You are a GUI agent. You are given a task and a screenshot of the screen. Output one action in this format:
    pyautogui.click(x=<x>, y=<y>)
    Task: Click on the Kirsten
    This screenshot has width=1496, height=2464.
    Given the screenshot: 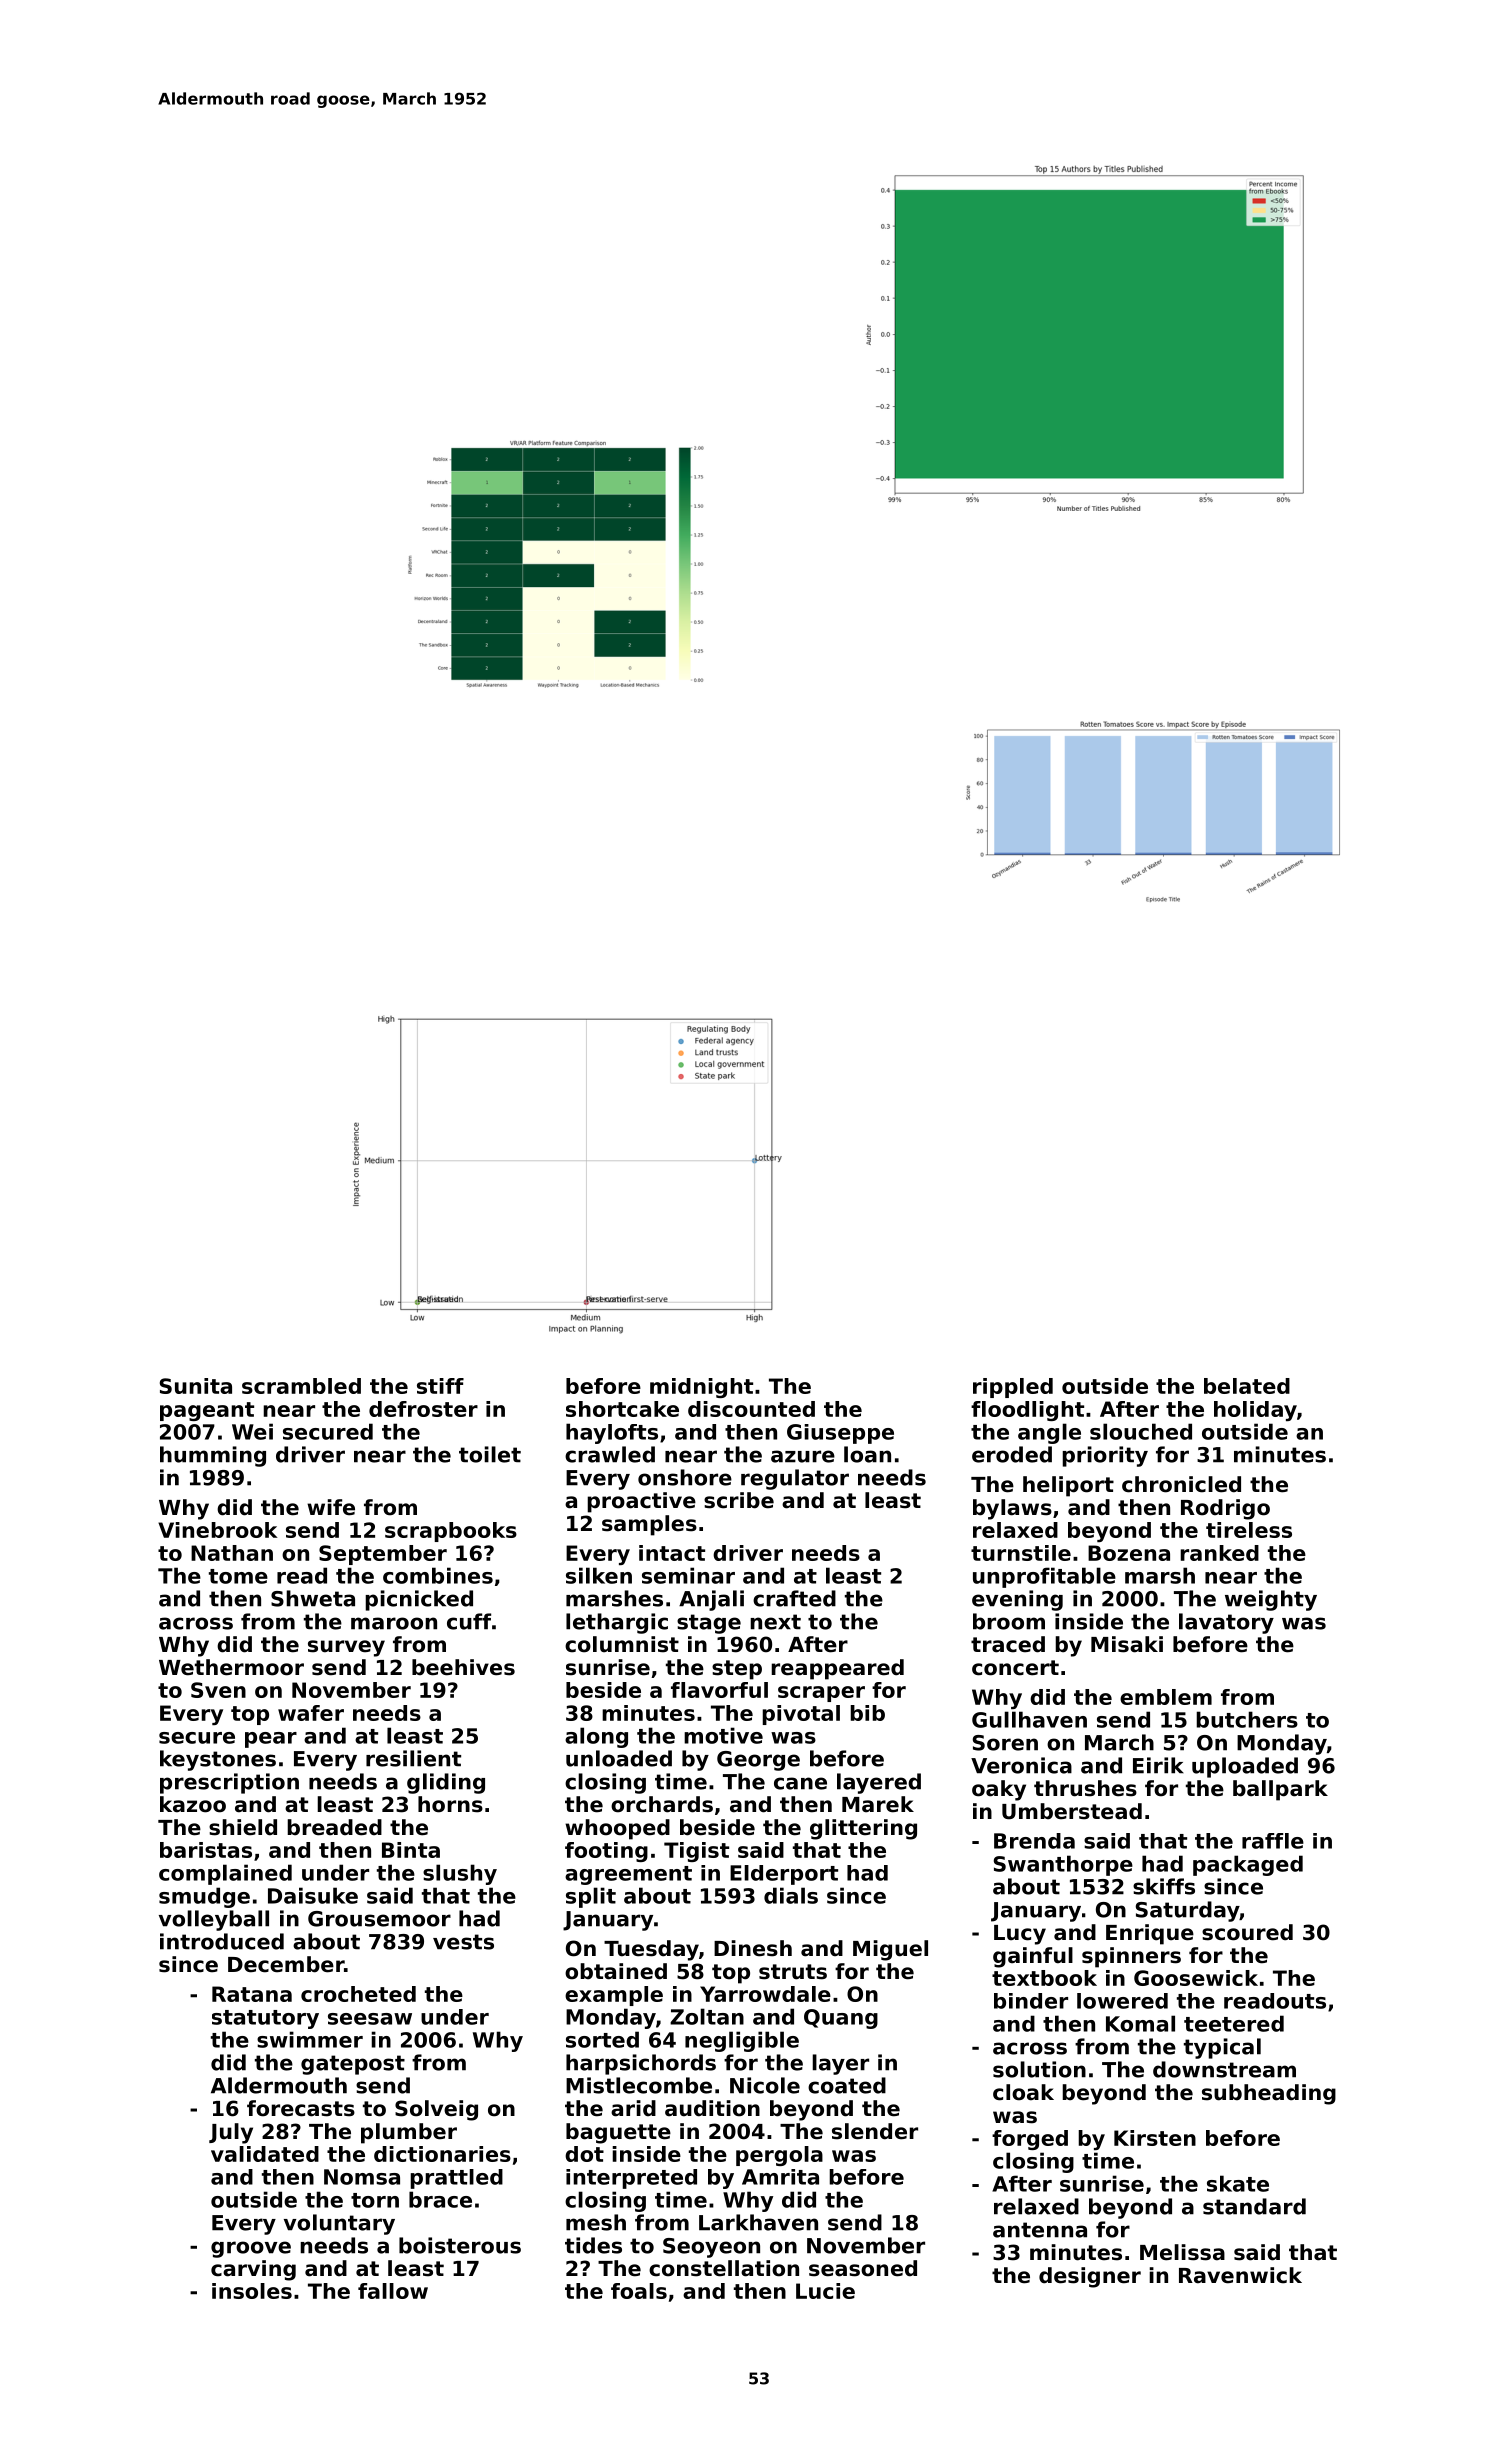 What is the action you would take?
    pyautogui.click(x=1155, y=2138)
